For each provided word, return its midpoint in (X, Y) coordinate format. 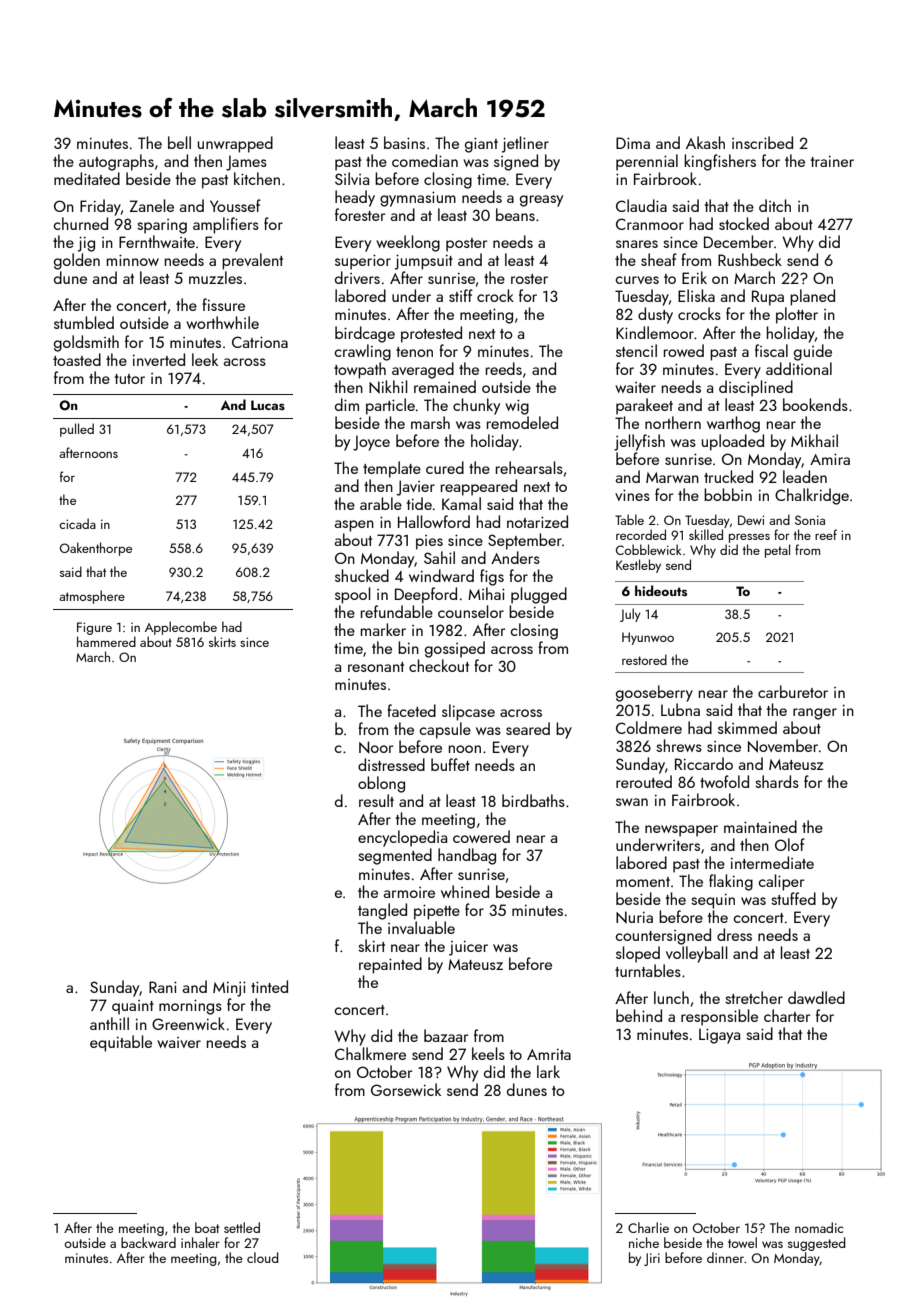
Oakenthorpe (96, 549)
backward (148, 1242)
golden (77, 261)
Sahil (439, 557)
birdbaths (533, 800)
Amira (830, 459)
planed (812, 297)
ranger (815, 714)
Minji (229, 989)
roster (529, 279)
